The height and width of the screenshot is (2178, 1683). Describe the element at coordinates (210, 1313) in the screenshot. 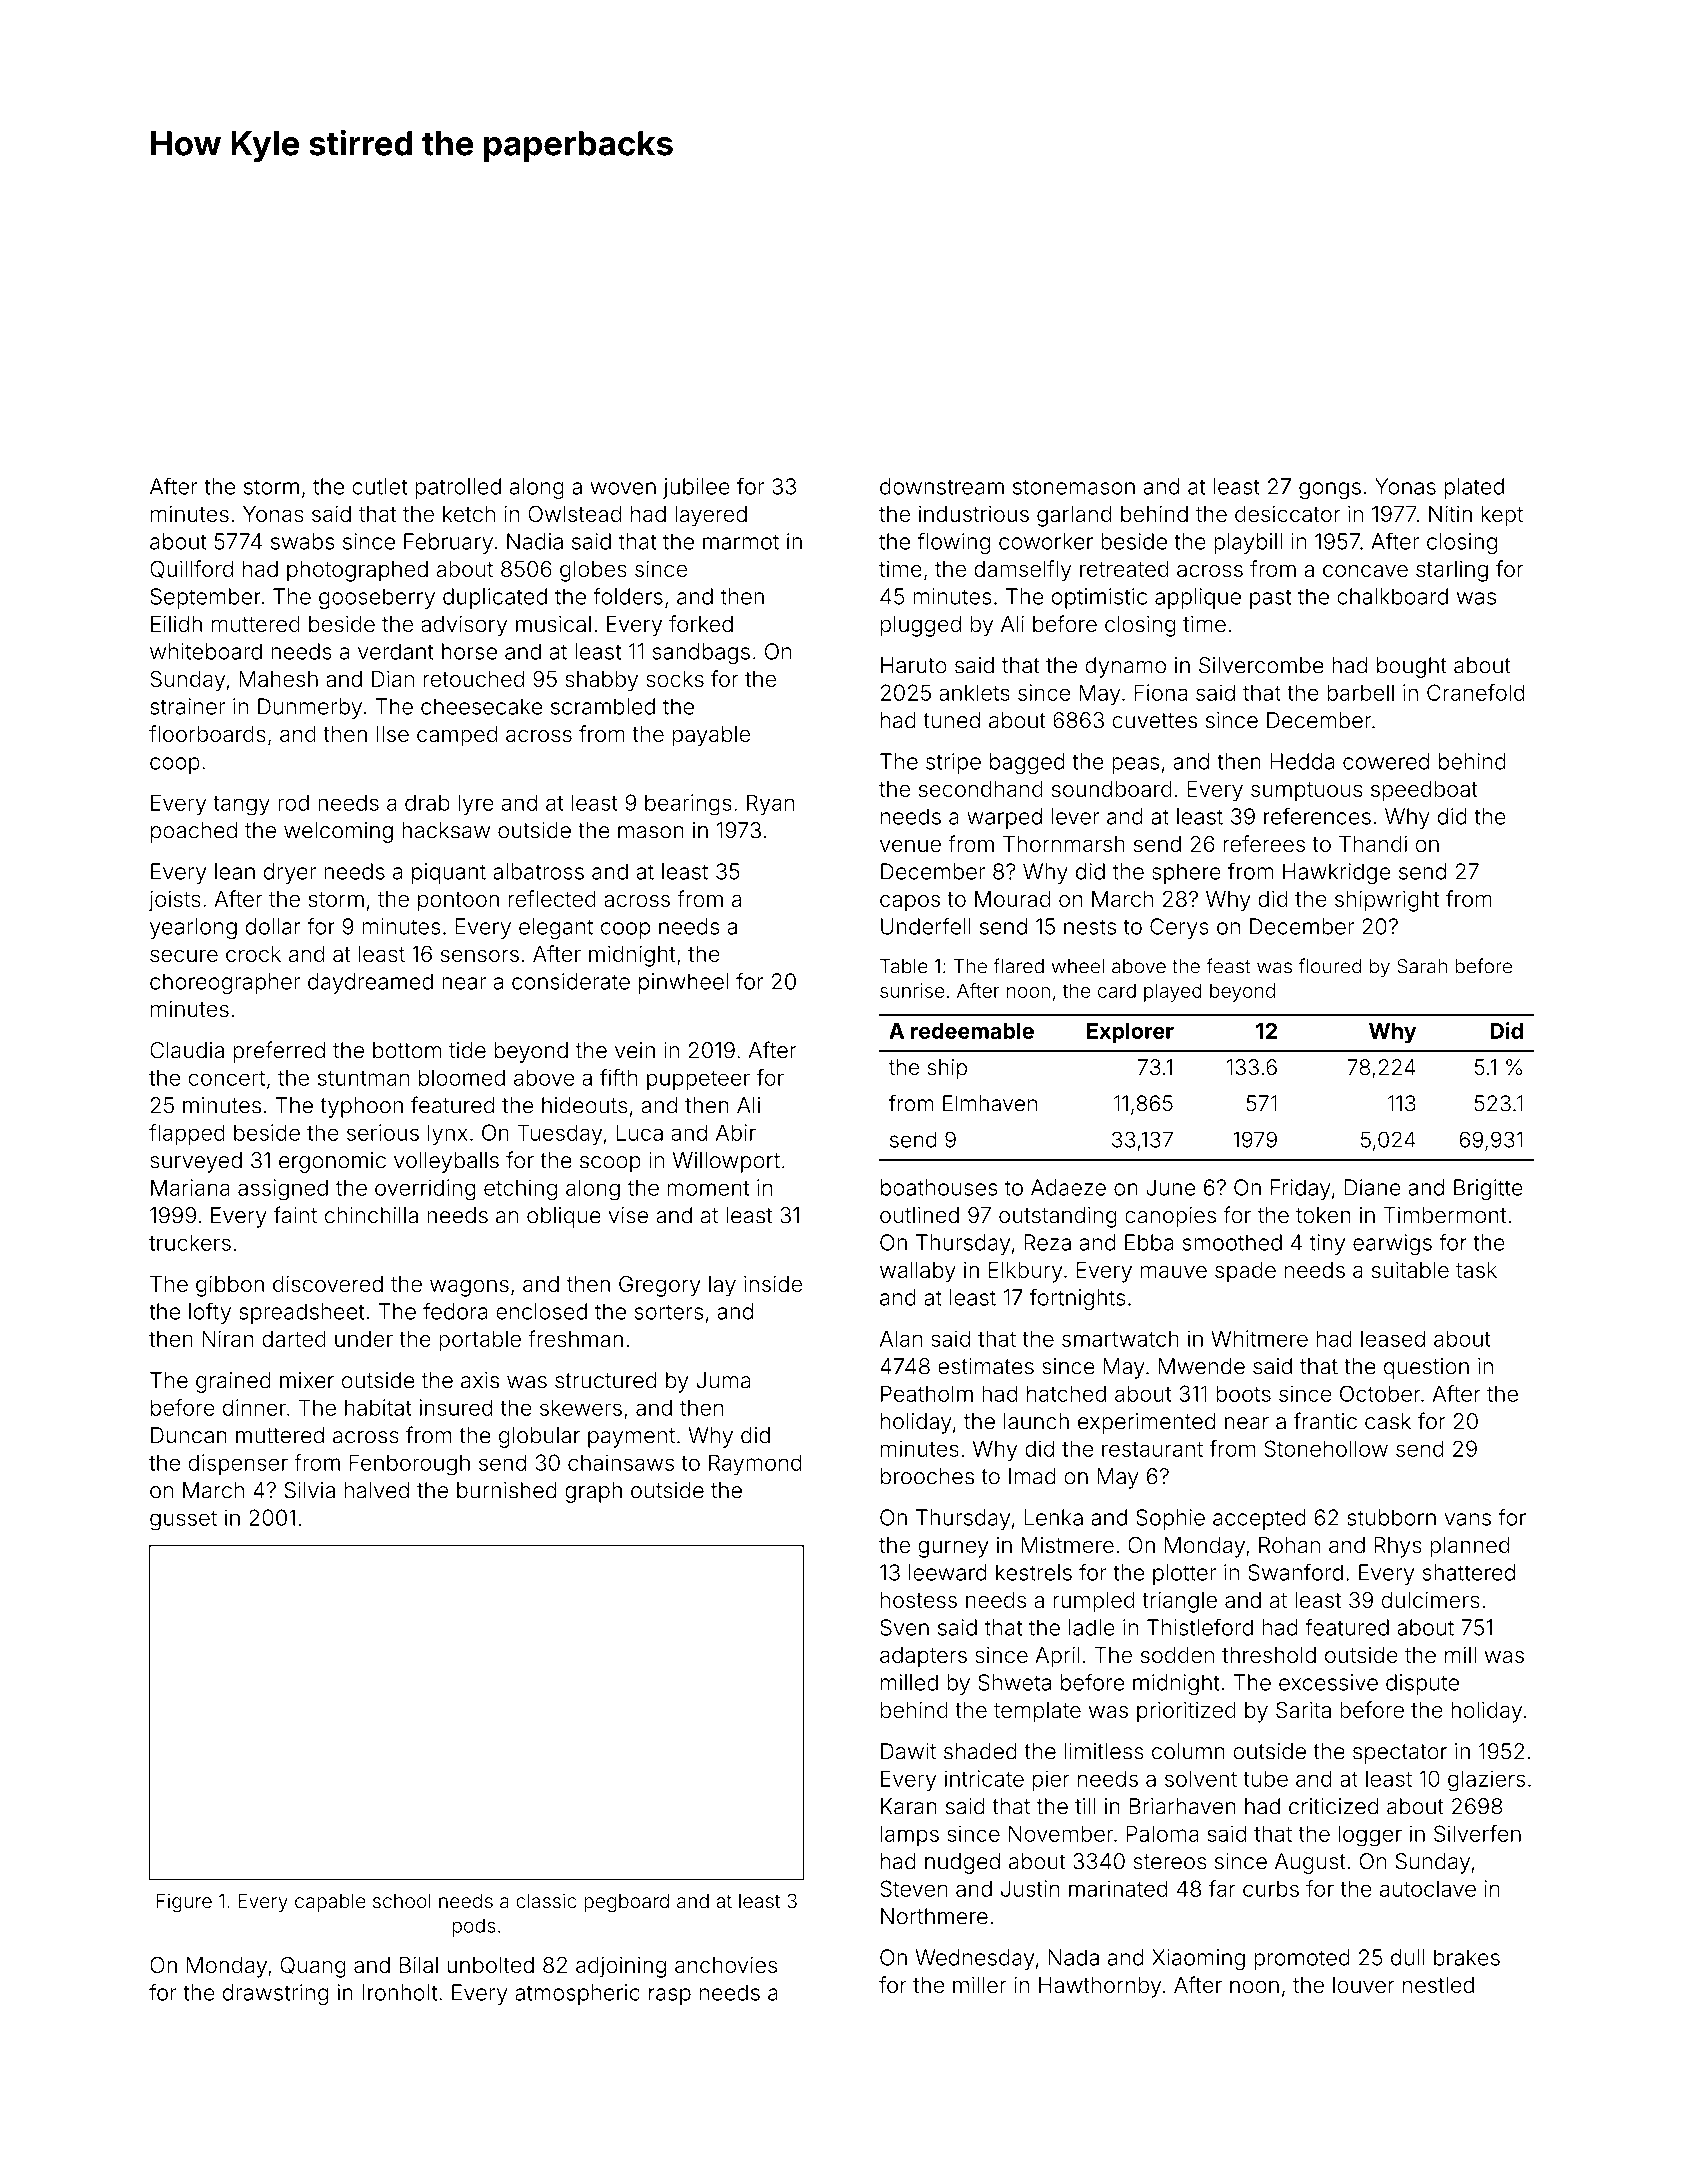

I see `lofty` at that location.
